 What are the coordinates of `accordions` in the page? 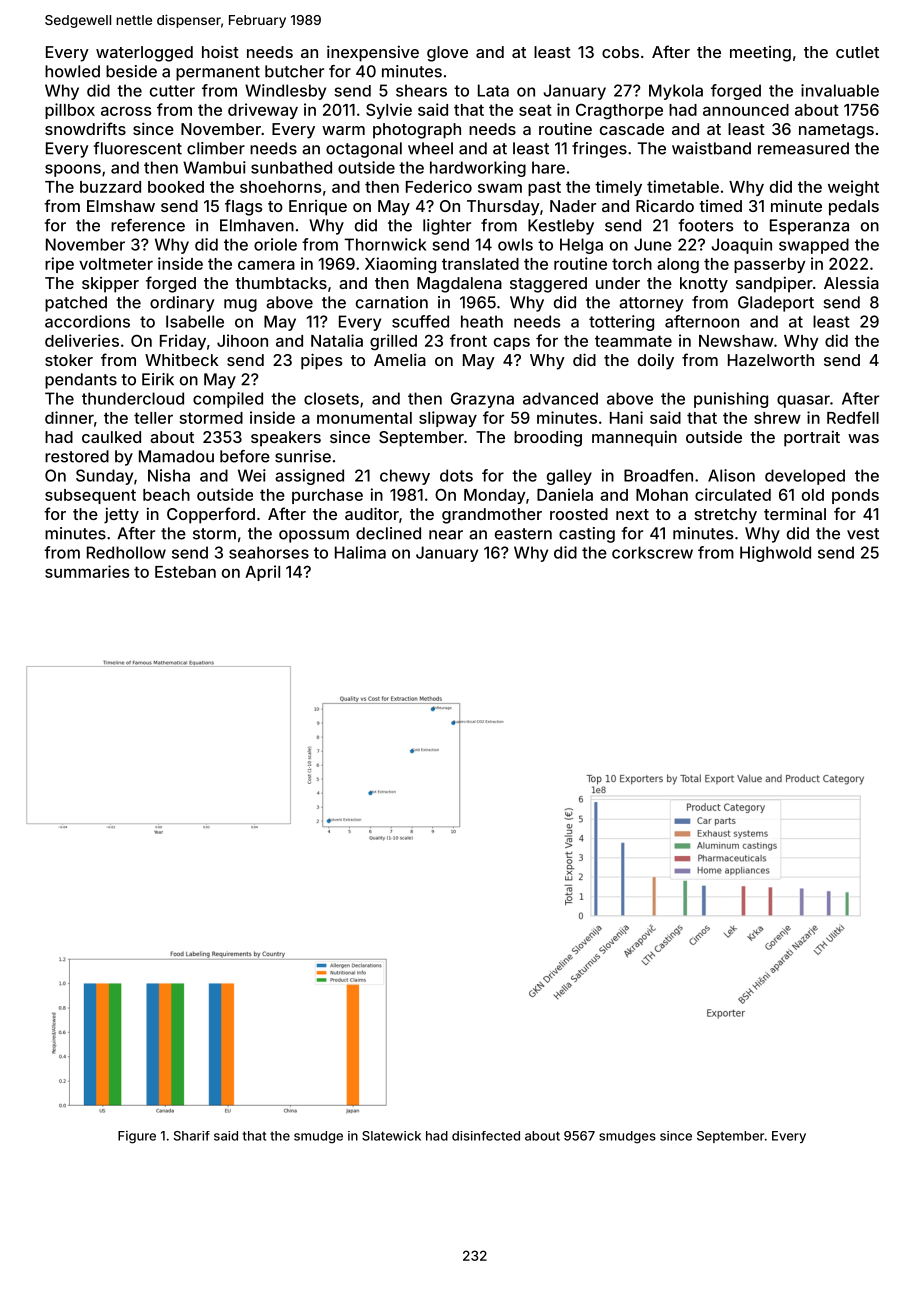 It's located at (87, 321).
